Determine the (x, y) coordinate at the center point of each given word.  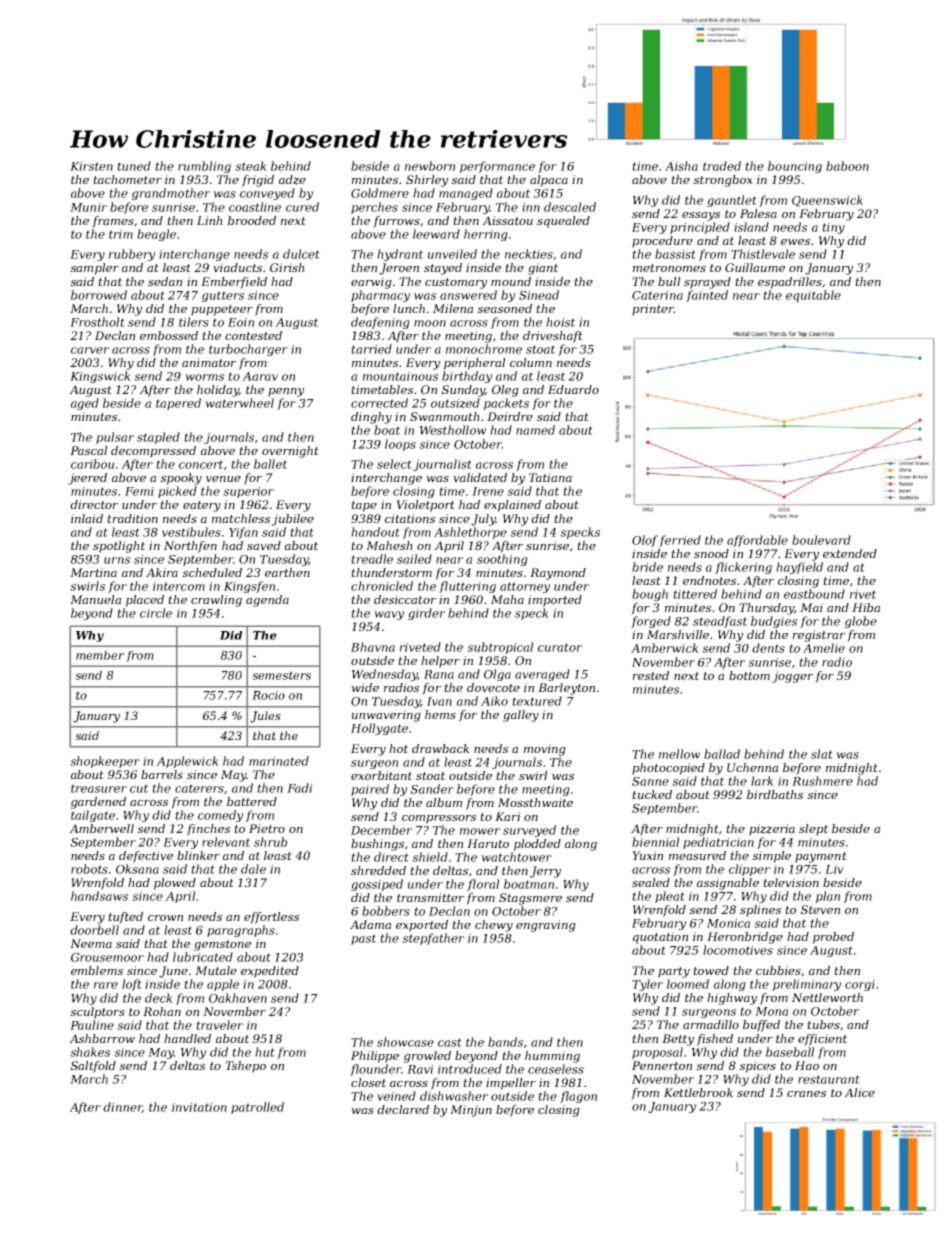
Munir (88, 207)
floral (483, 885)
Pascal (88, 450)
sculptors (97, 1013)
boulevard (821, 540)
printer (653, 310)
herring (486, 235)
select (394, 464)
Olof (645, 541)
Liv (834, 869)
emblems (97, 970)
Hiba (866, 607)
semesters (281, 675)
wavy (389, 615)
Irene (488, 491)
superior (248, 492)
